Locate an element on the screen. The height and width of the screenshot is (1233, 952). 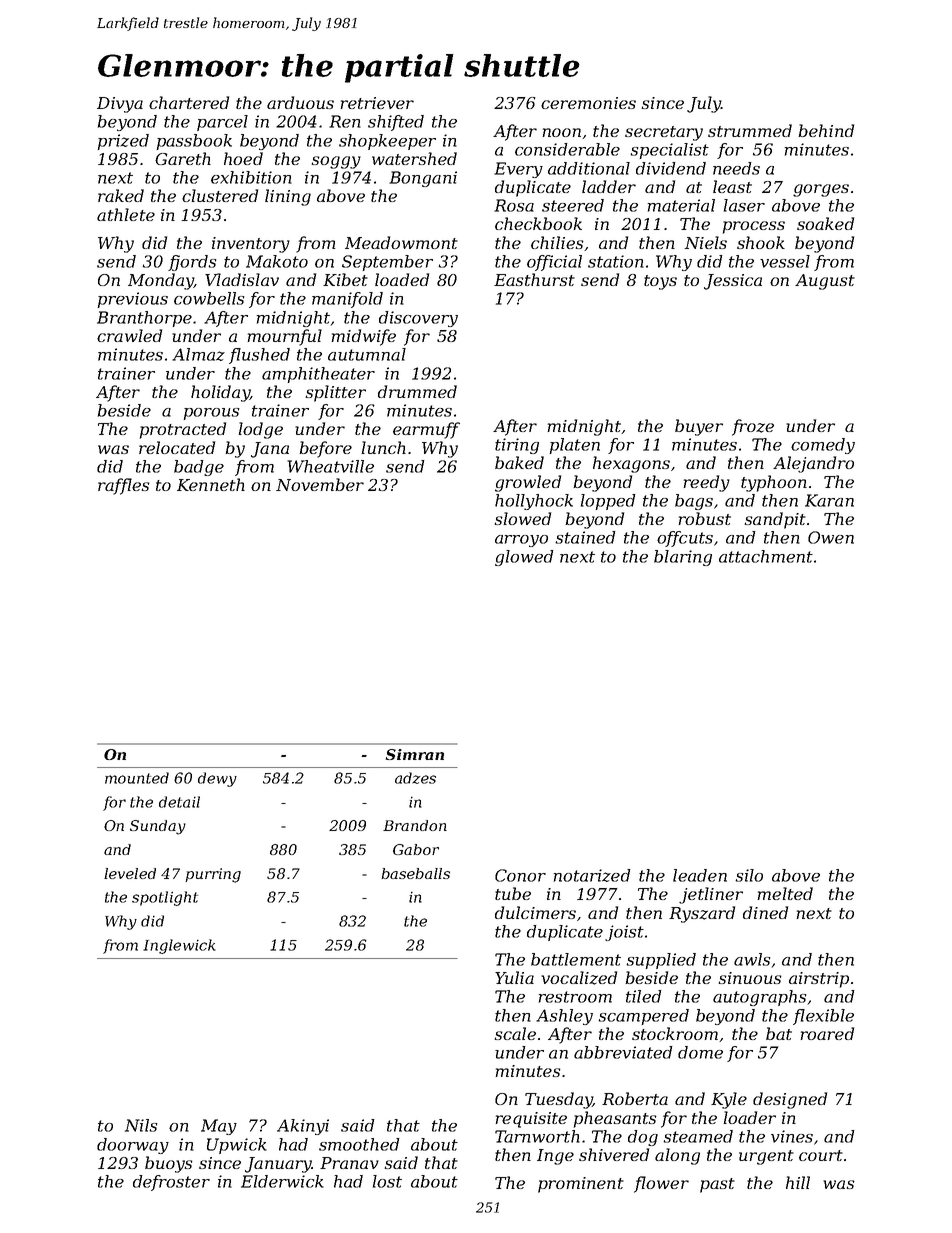
least is located at coordinates (732, 186).
